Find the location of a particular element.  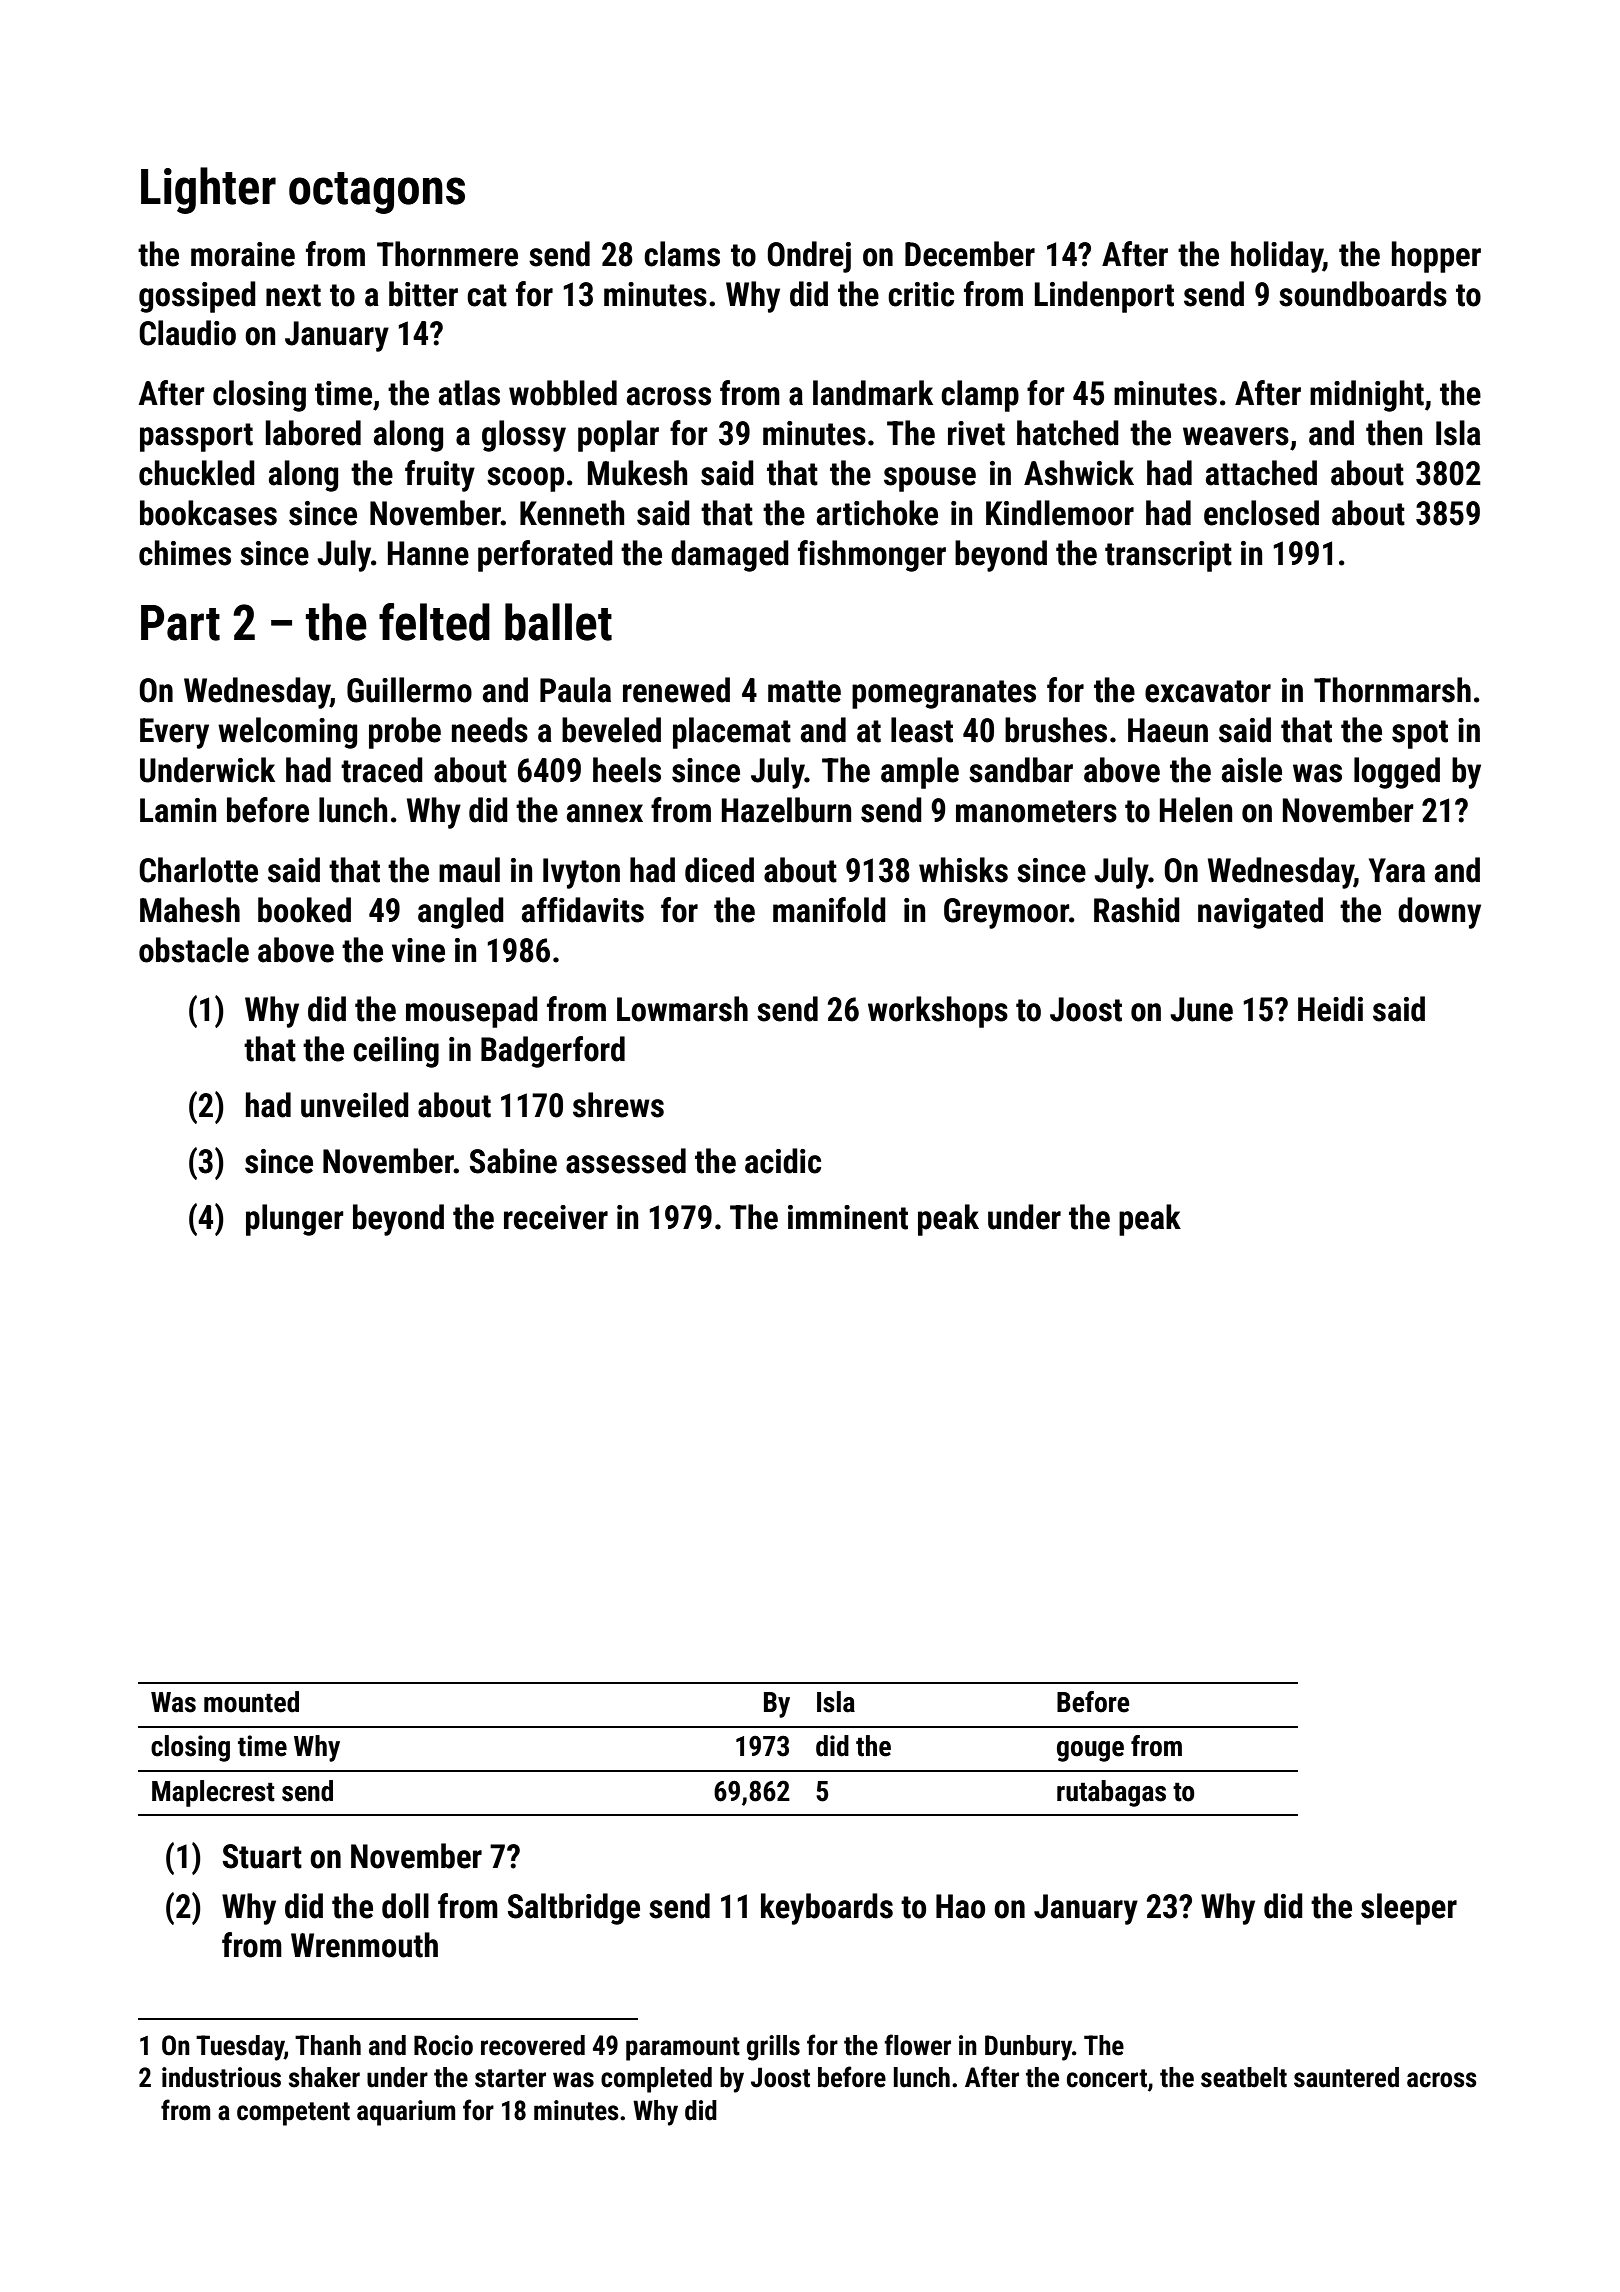

receiver is located at coordinates (556, 1217).
